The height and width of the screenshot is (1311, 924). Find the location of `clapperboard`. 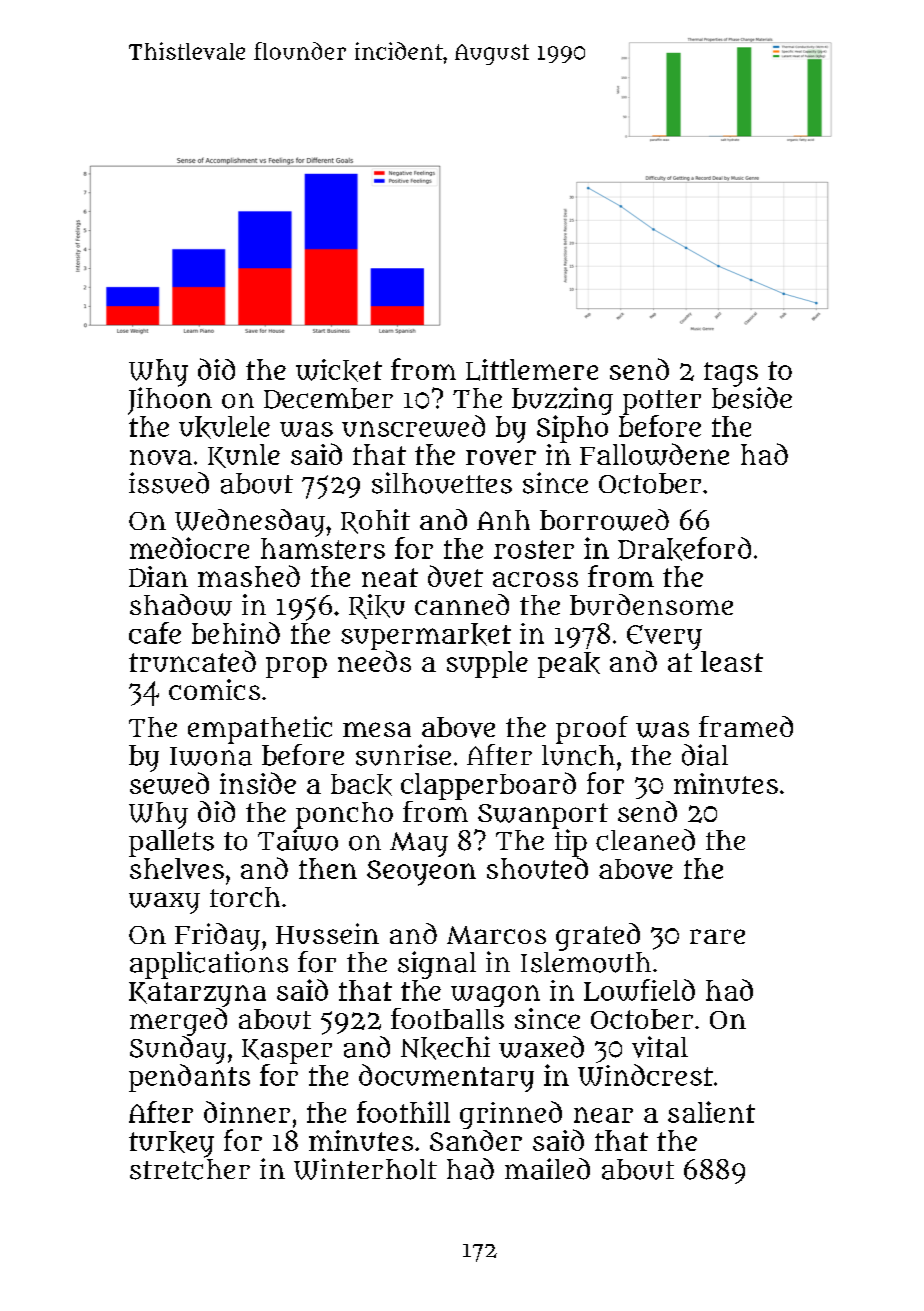

clapperboard is located at coordinates (488, 786).
